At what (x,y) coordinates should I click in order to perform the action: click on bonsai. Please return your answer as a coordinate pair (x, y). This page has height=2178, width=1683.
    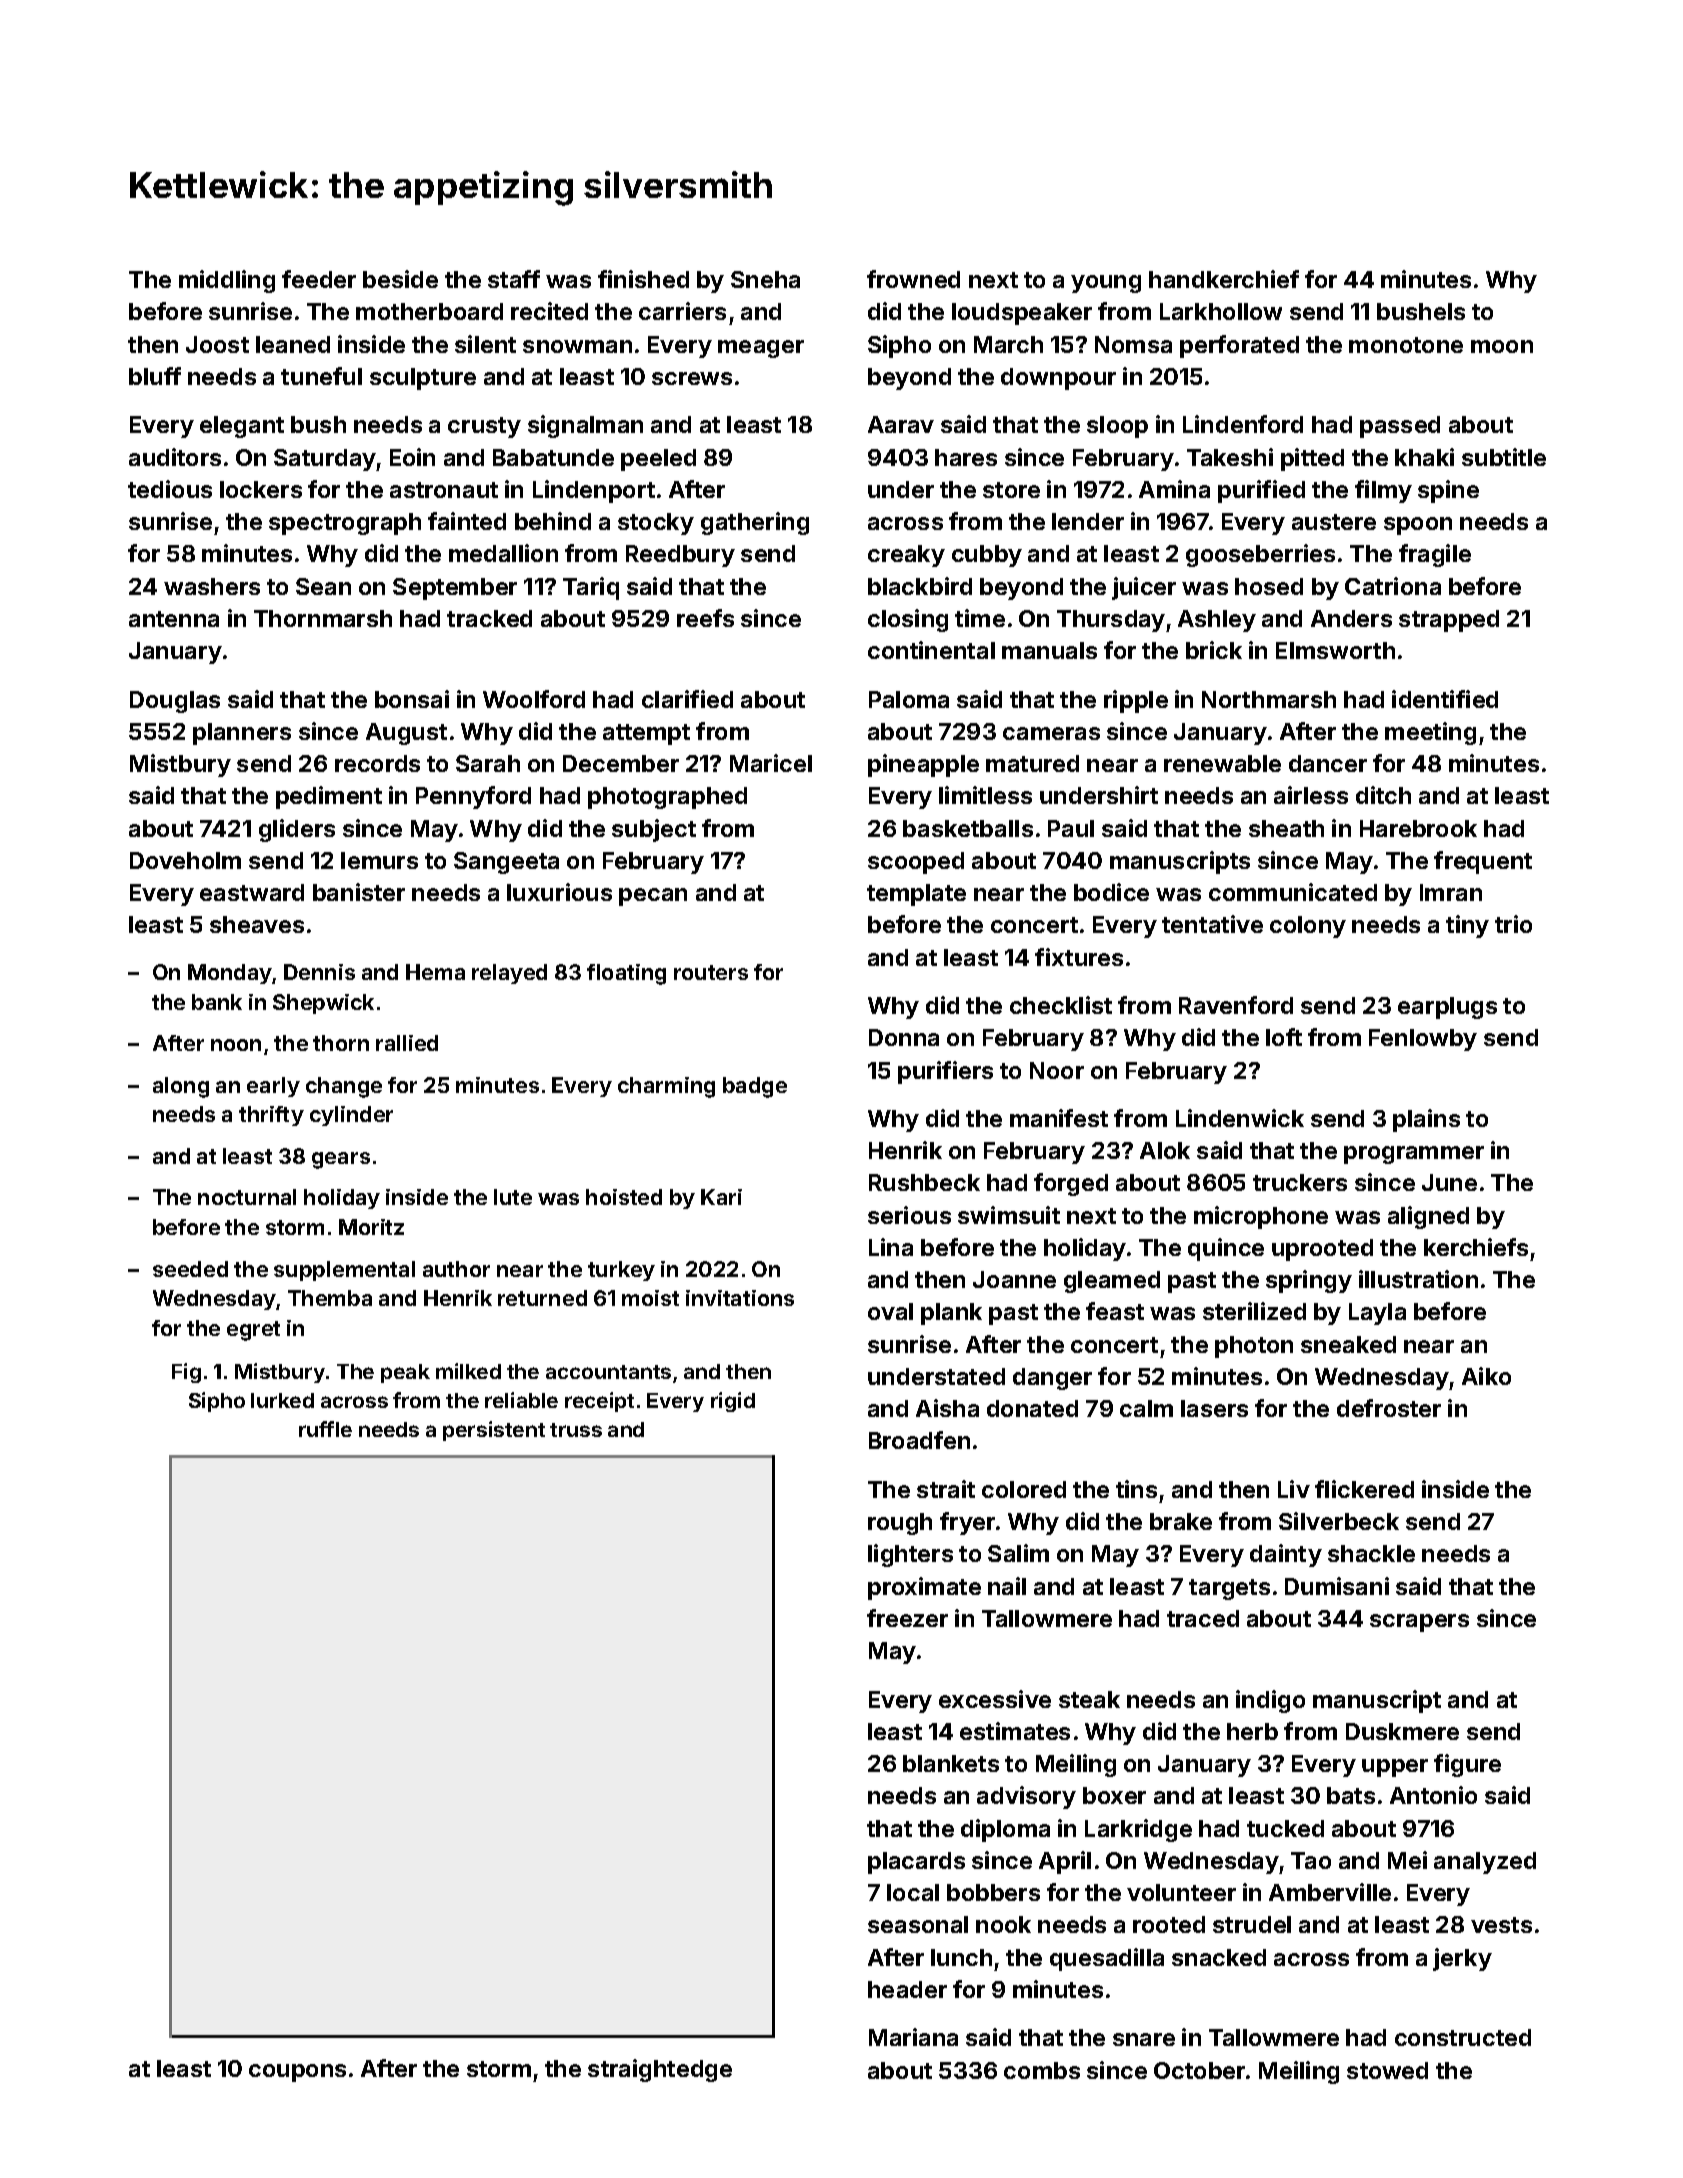
    Looking at the image, I should click on (412, 699).
